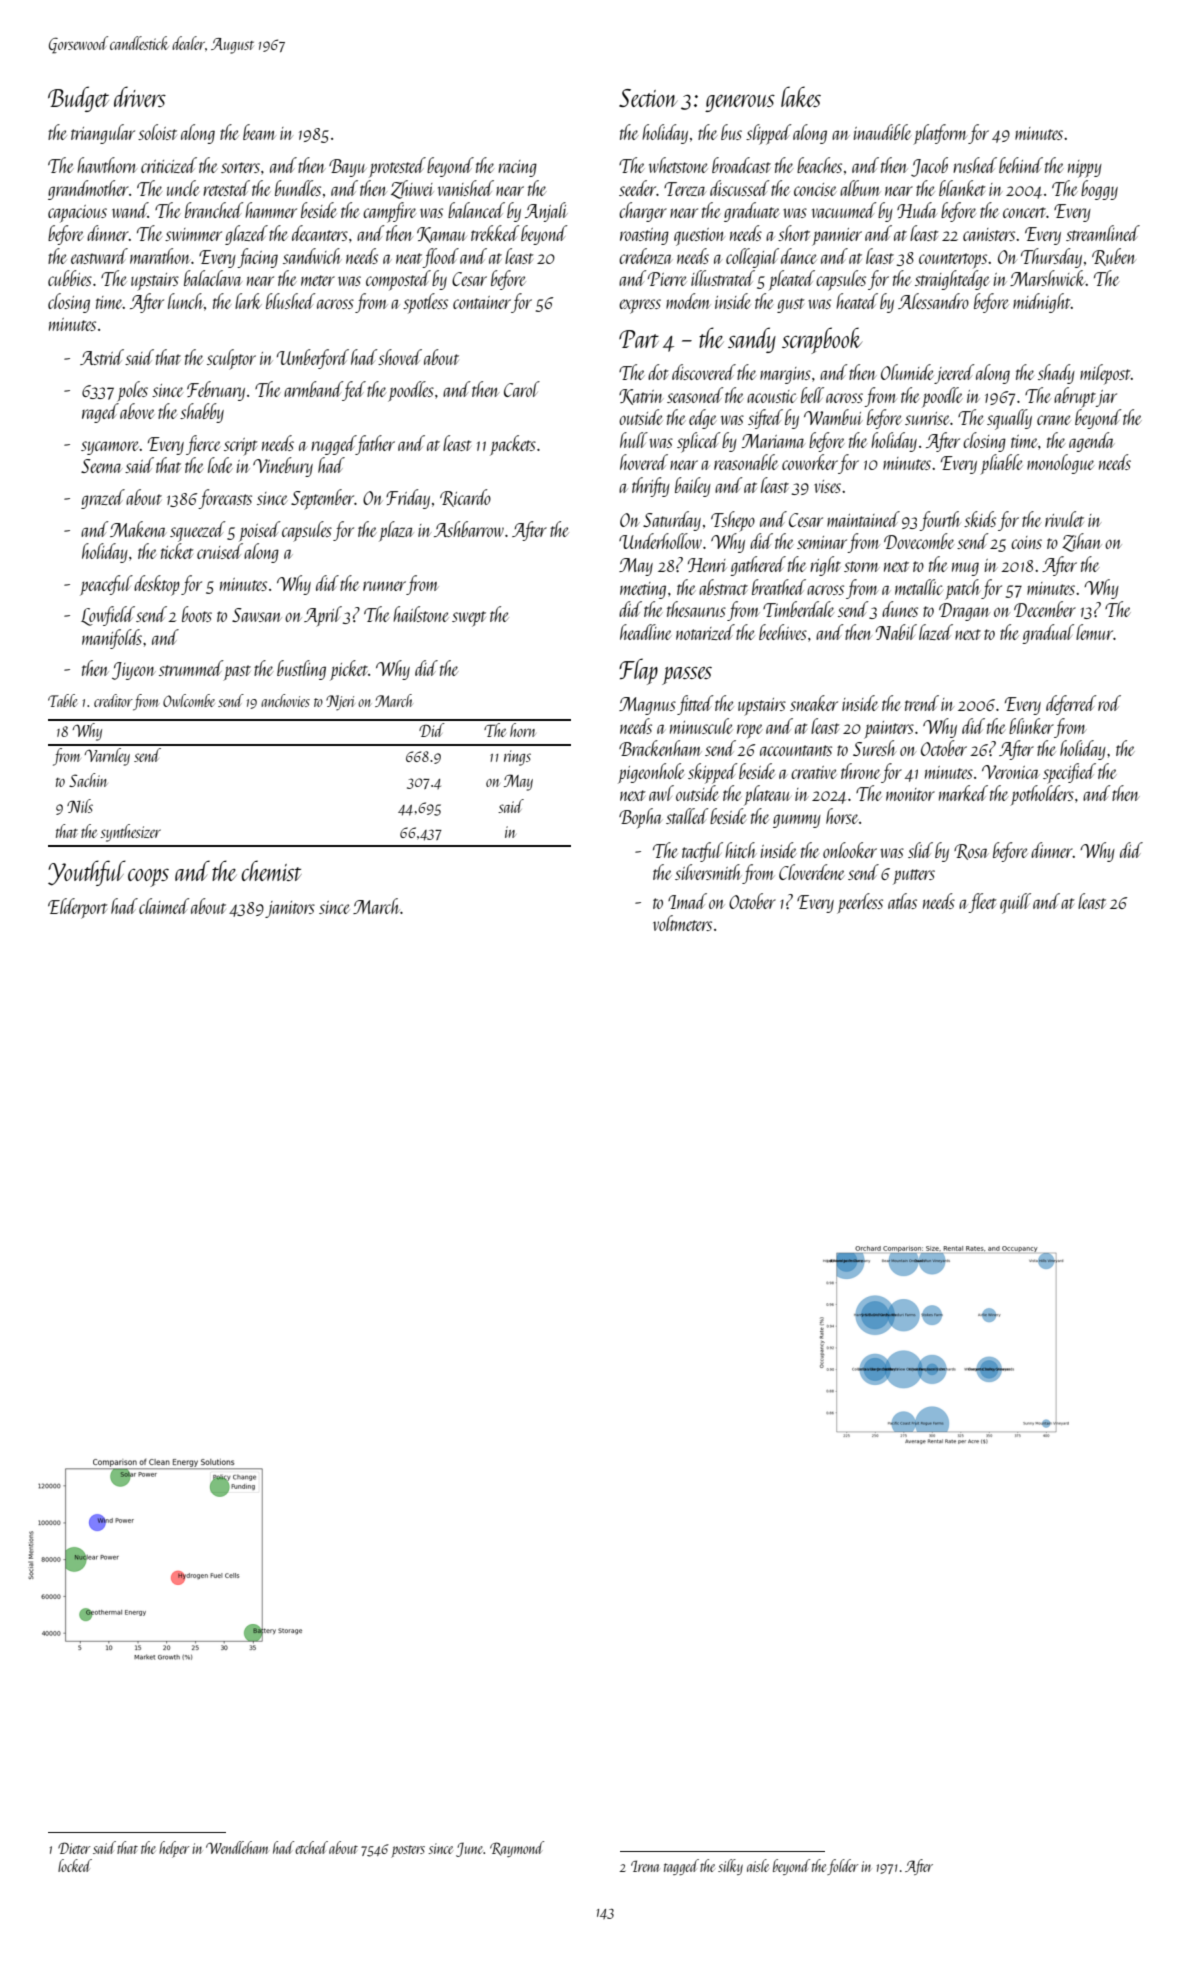 This screenshot has width=1191, height=1962. I want to click on Imad, so click(687, 901).
